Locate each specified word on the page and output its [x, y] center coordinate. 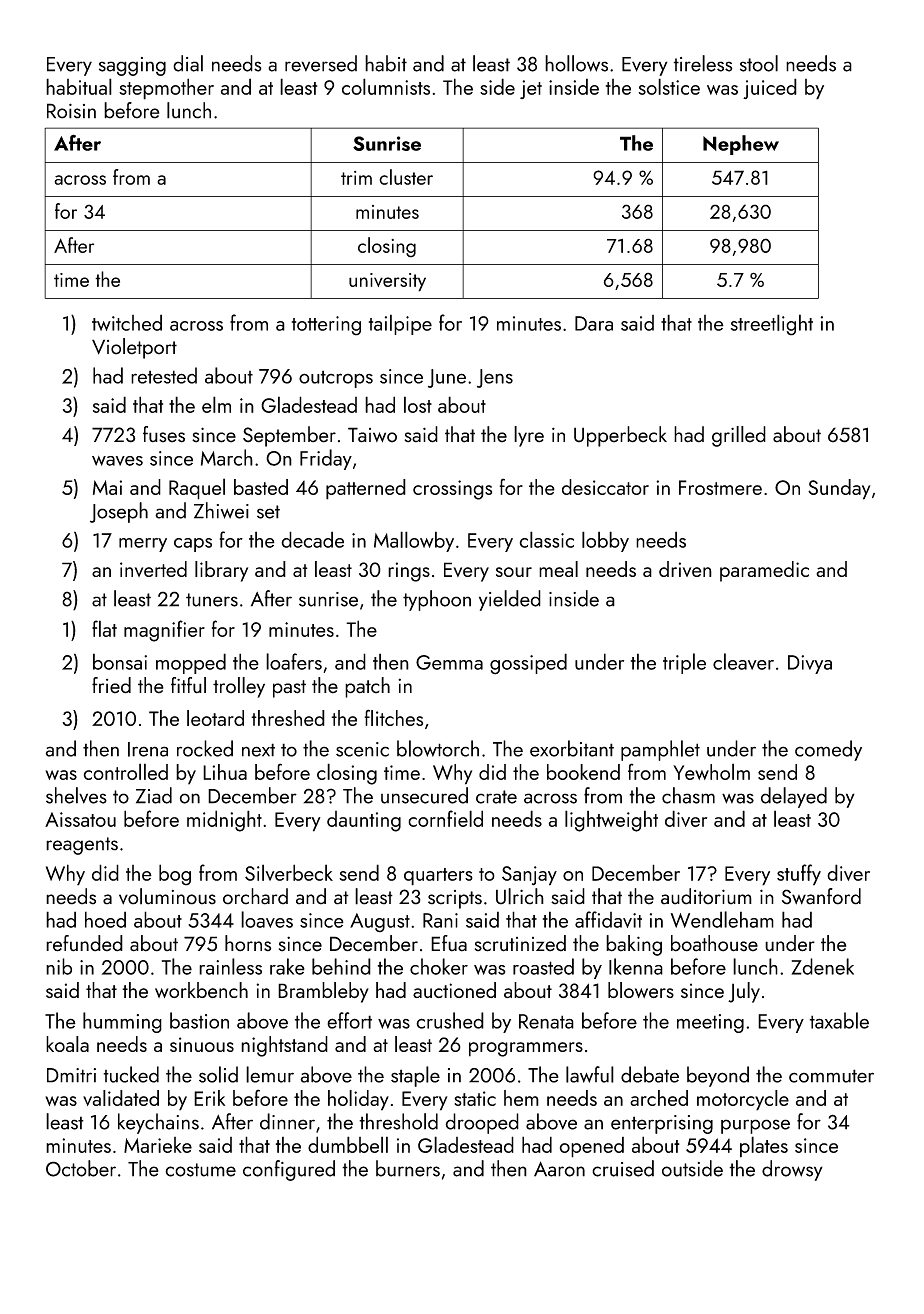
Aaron [559, 1169]
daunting [364, 821]
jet [531, 89]
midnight [224, 821]
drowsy [792, 1170]
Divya [810, 664]
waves [117, 461]
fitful [188, 685]
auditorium [706, 896]
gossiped [528, 664]
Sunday [839, 489]
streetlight [772, 325]
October [81, 1168]
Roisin [71, 111]
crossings [452, 490]
